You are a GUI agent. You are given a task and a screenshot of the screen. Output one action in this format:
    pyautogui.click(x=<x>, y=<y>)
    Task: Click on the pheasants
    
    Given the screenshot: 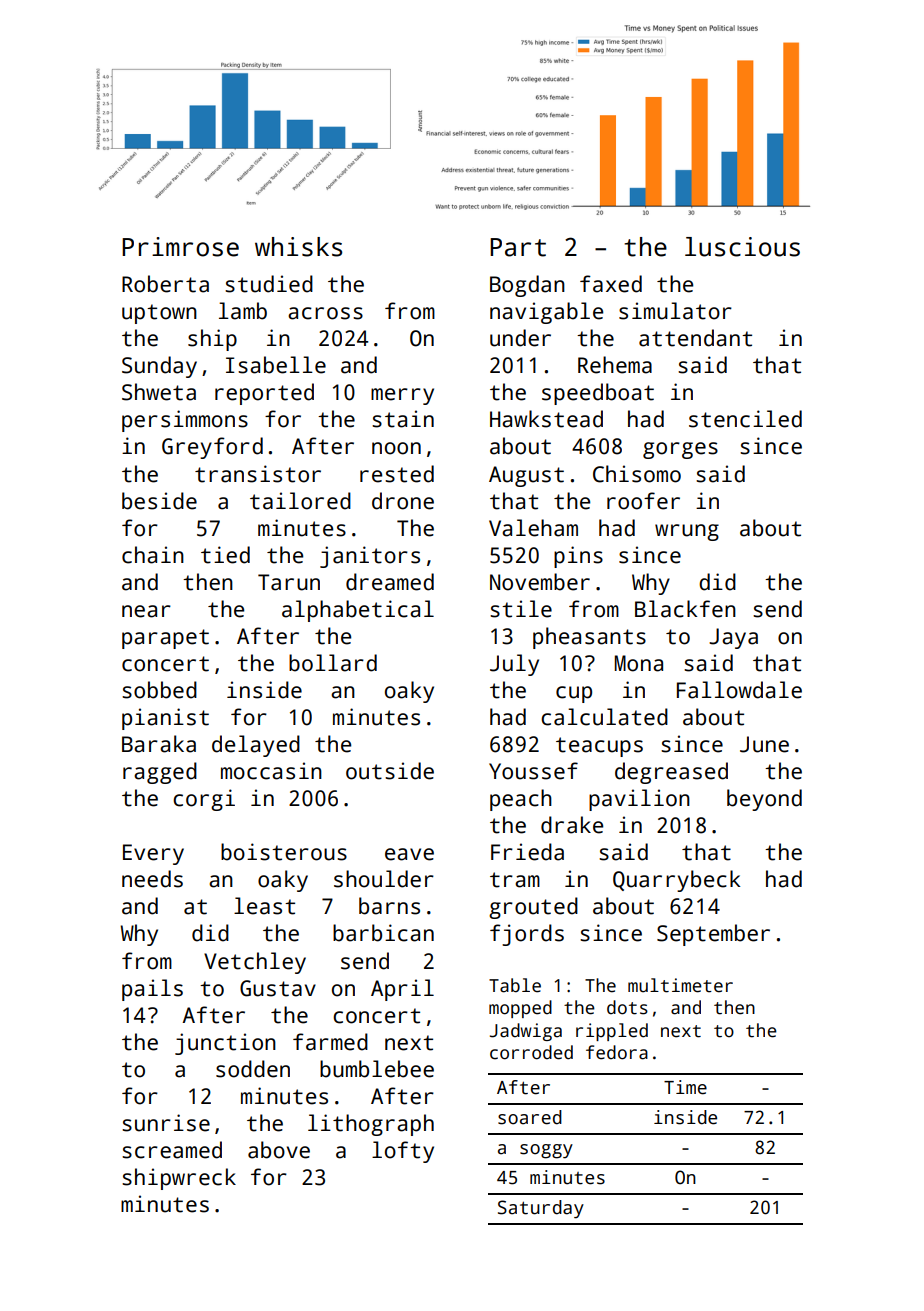 What is the action you would take?
    pyautogui.click(x=589, y=638)
